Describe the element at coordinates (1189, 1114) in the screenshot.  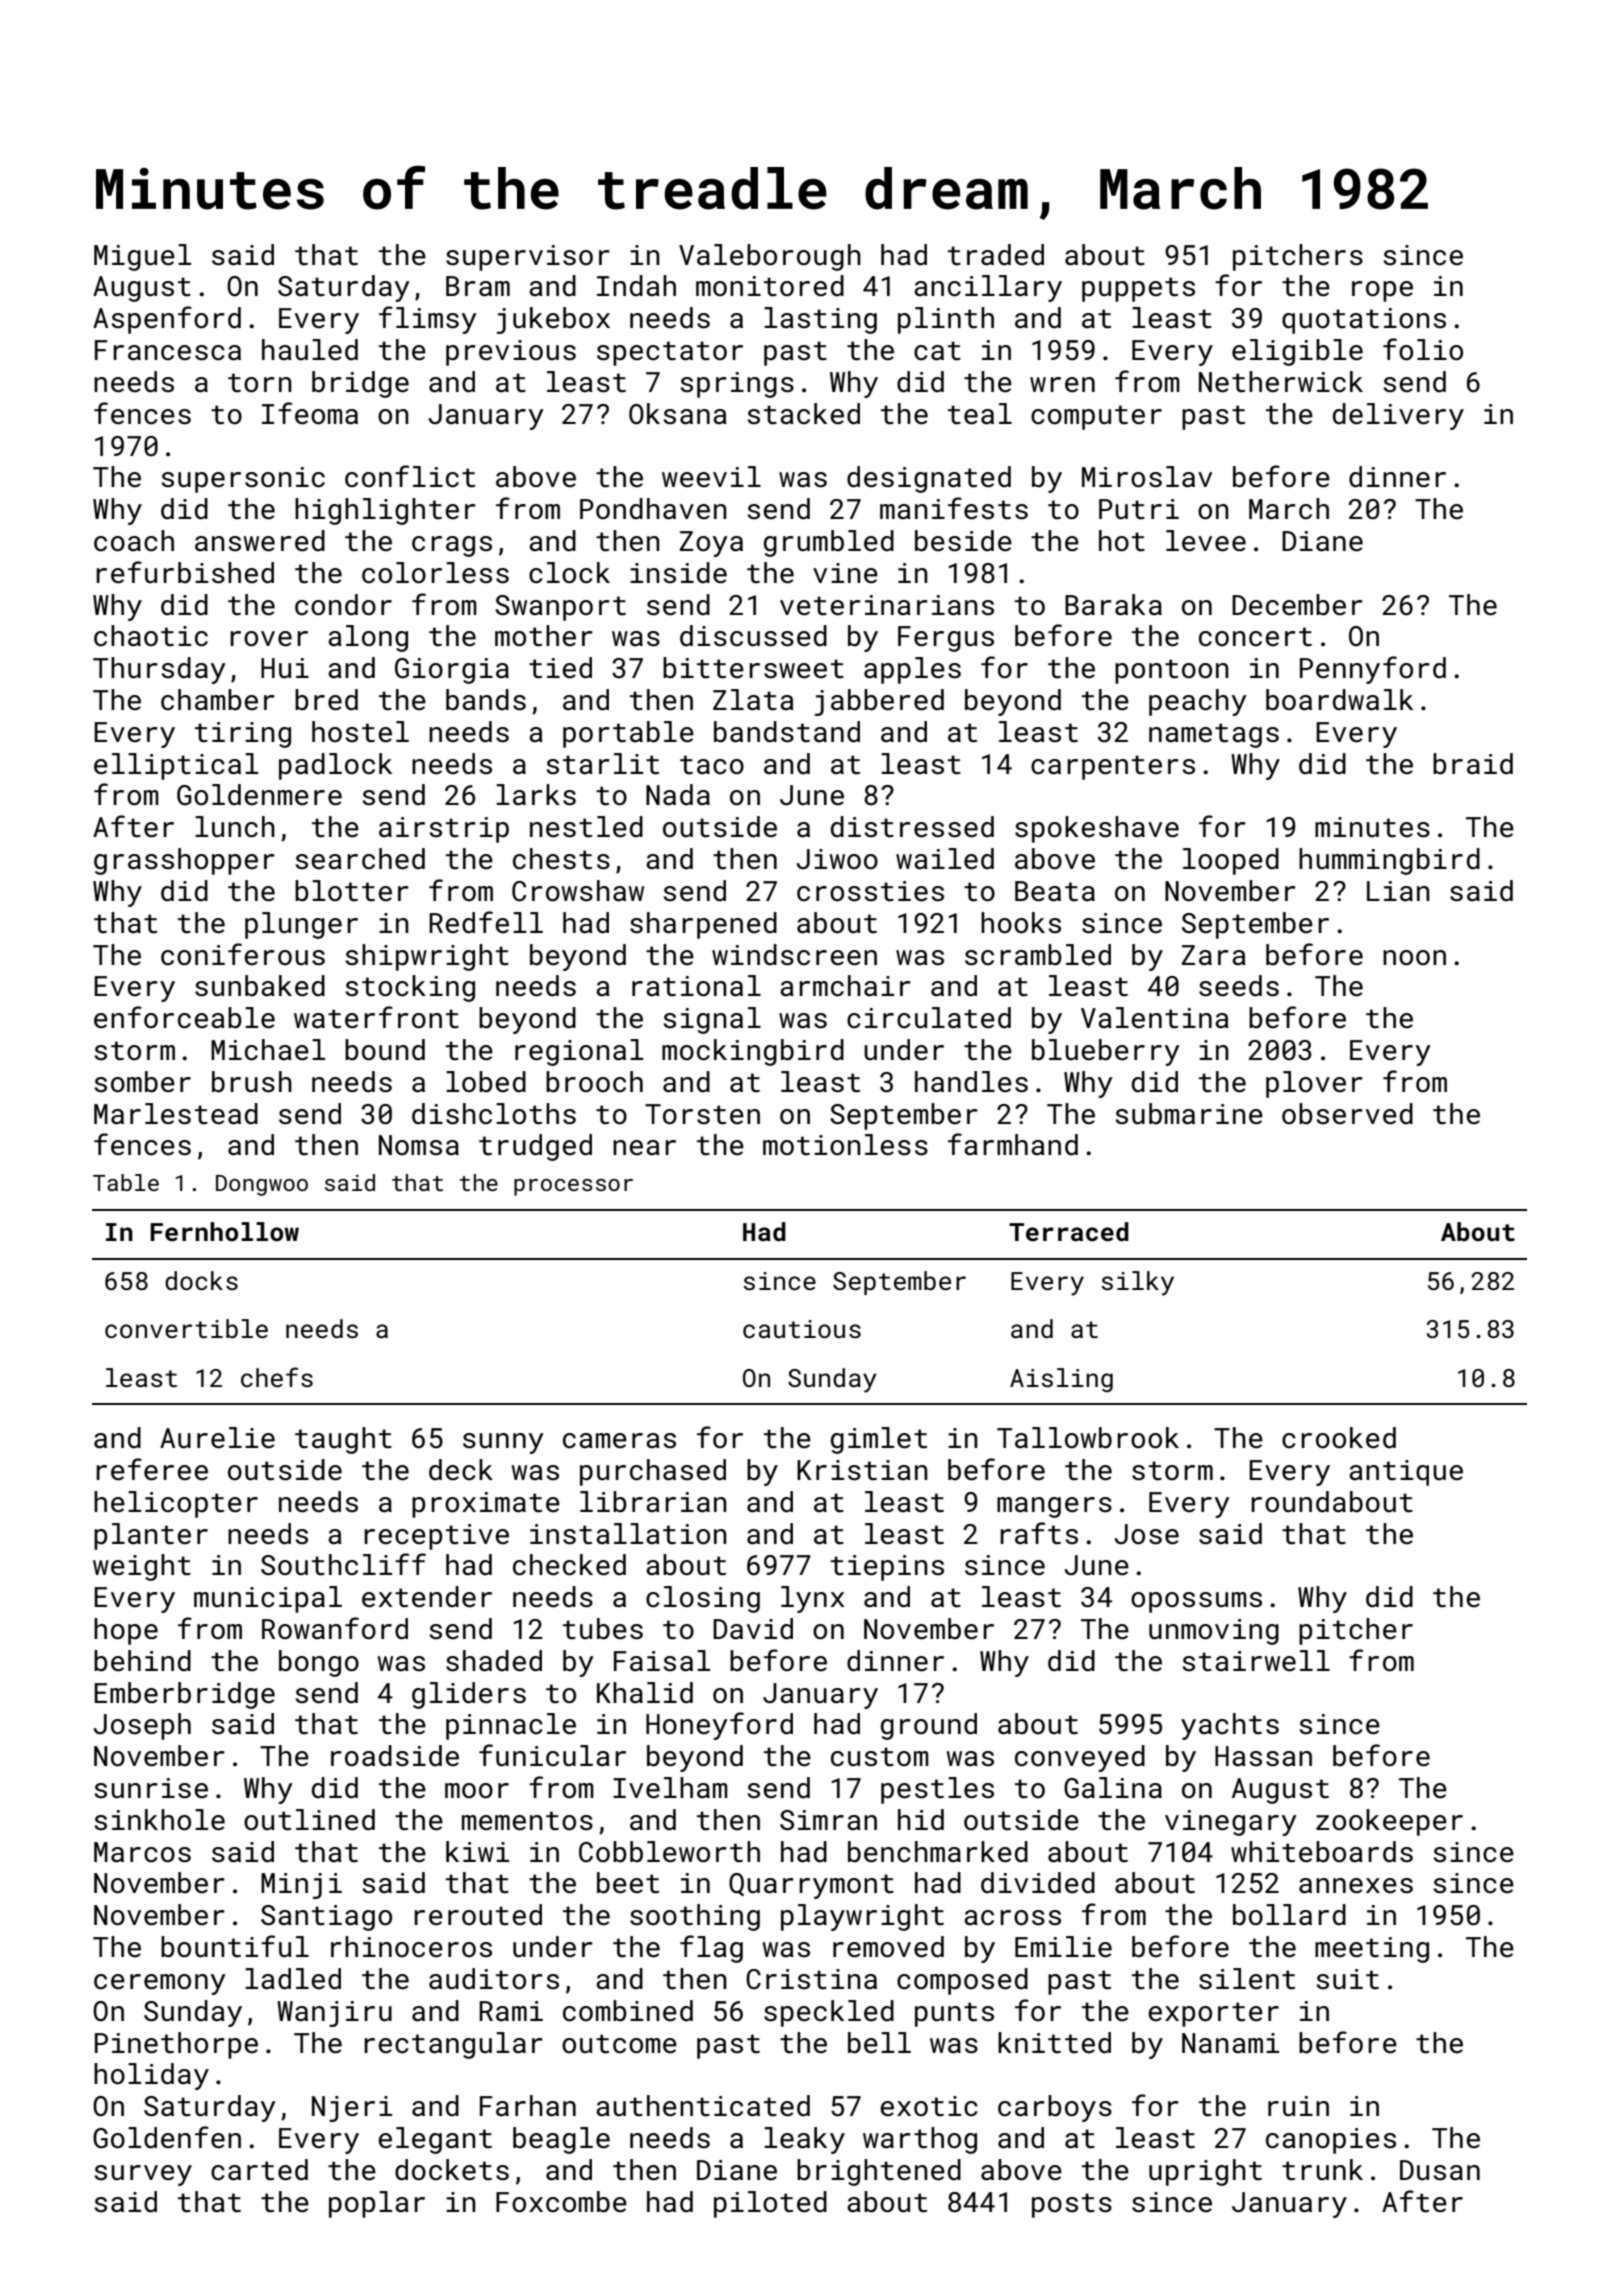
I see `submarine` at that location.
